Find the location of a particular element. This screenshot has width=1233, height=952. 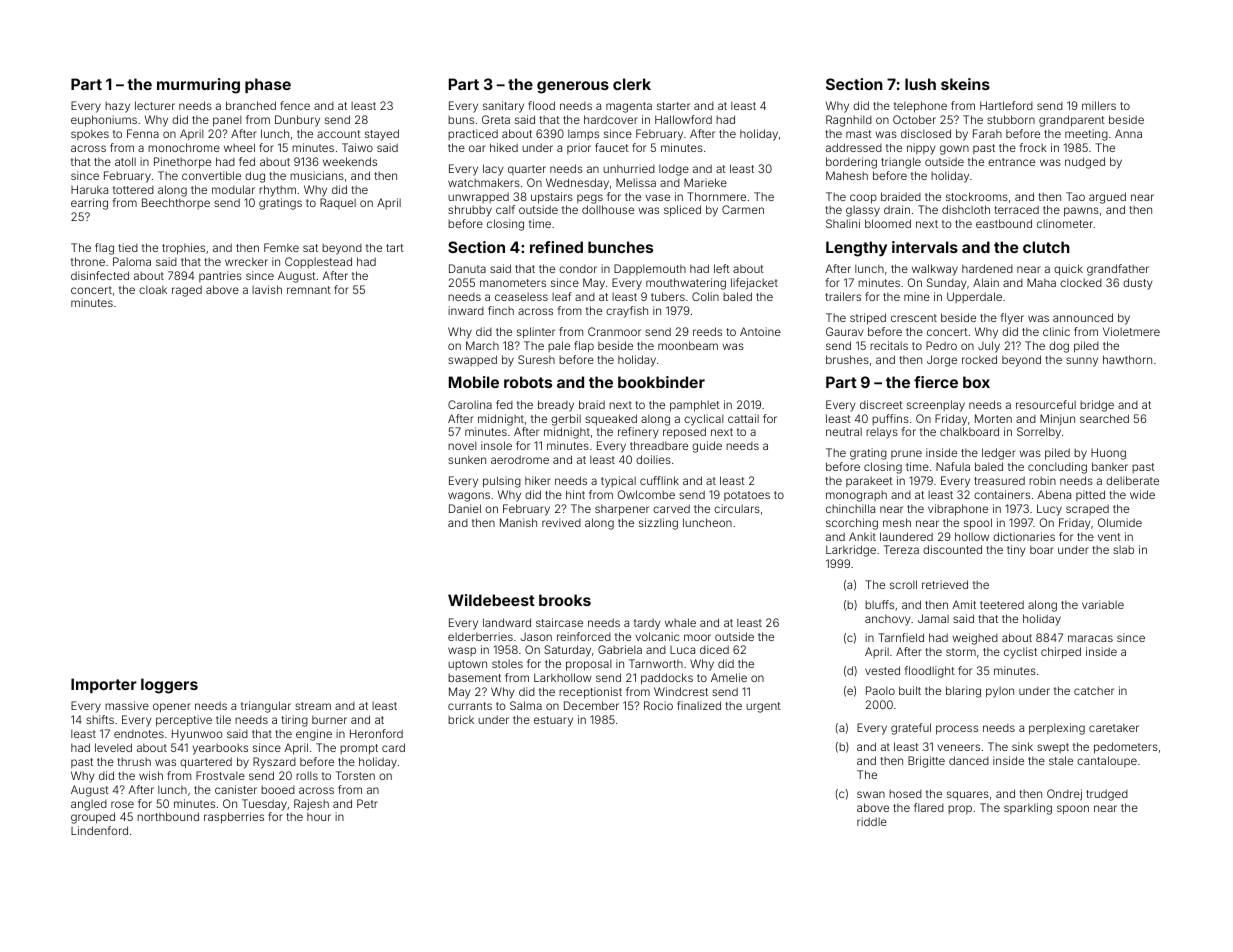

shifts is located at coordinates (100, 719).
